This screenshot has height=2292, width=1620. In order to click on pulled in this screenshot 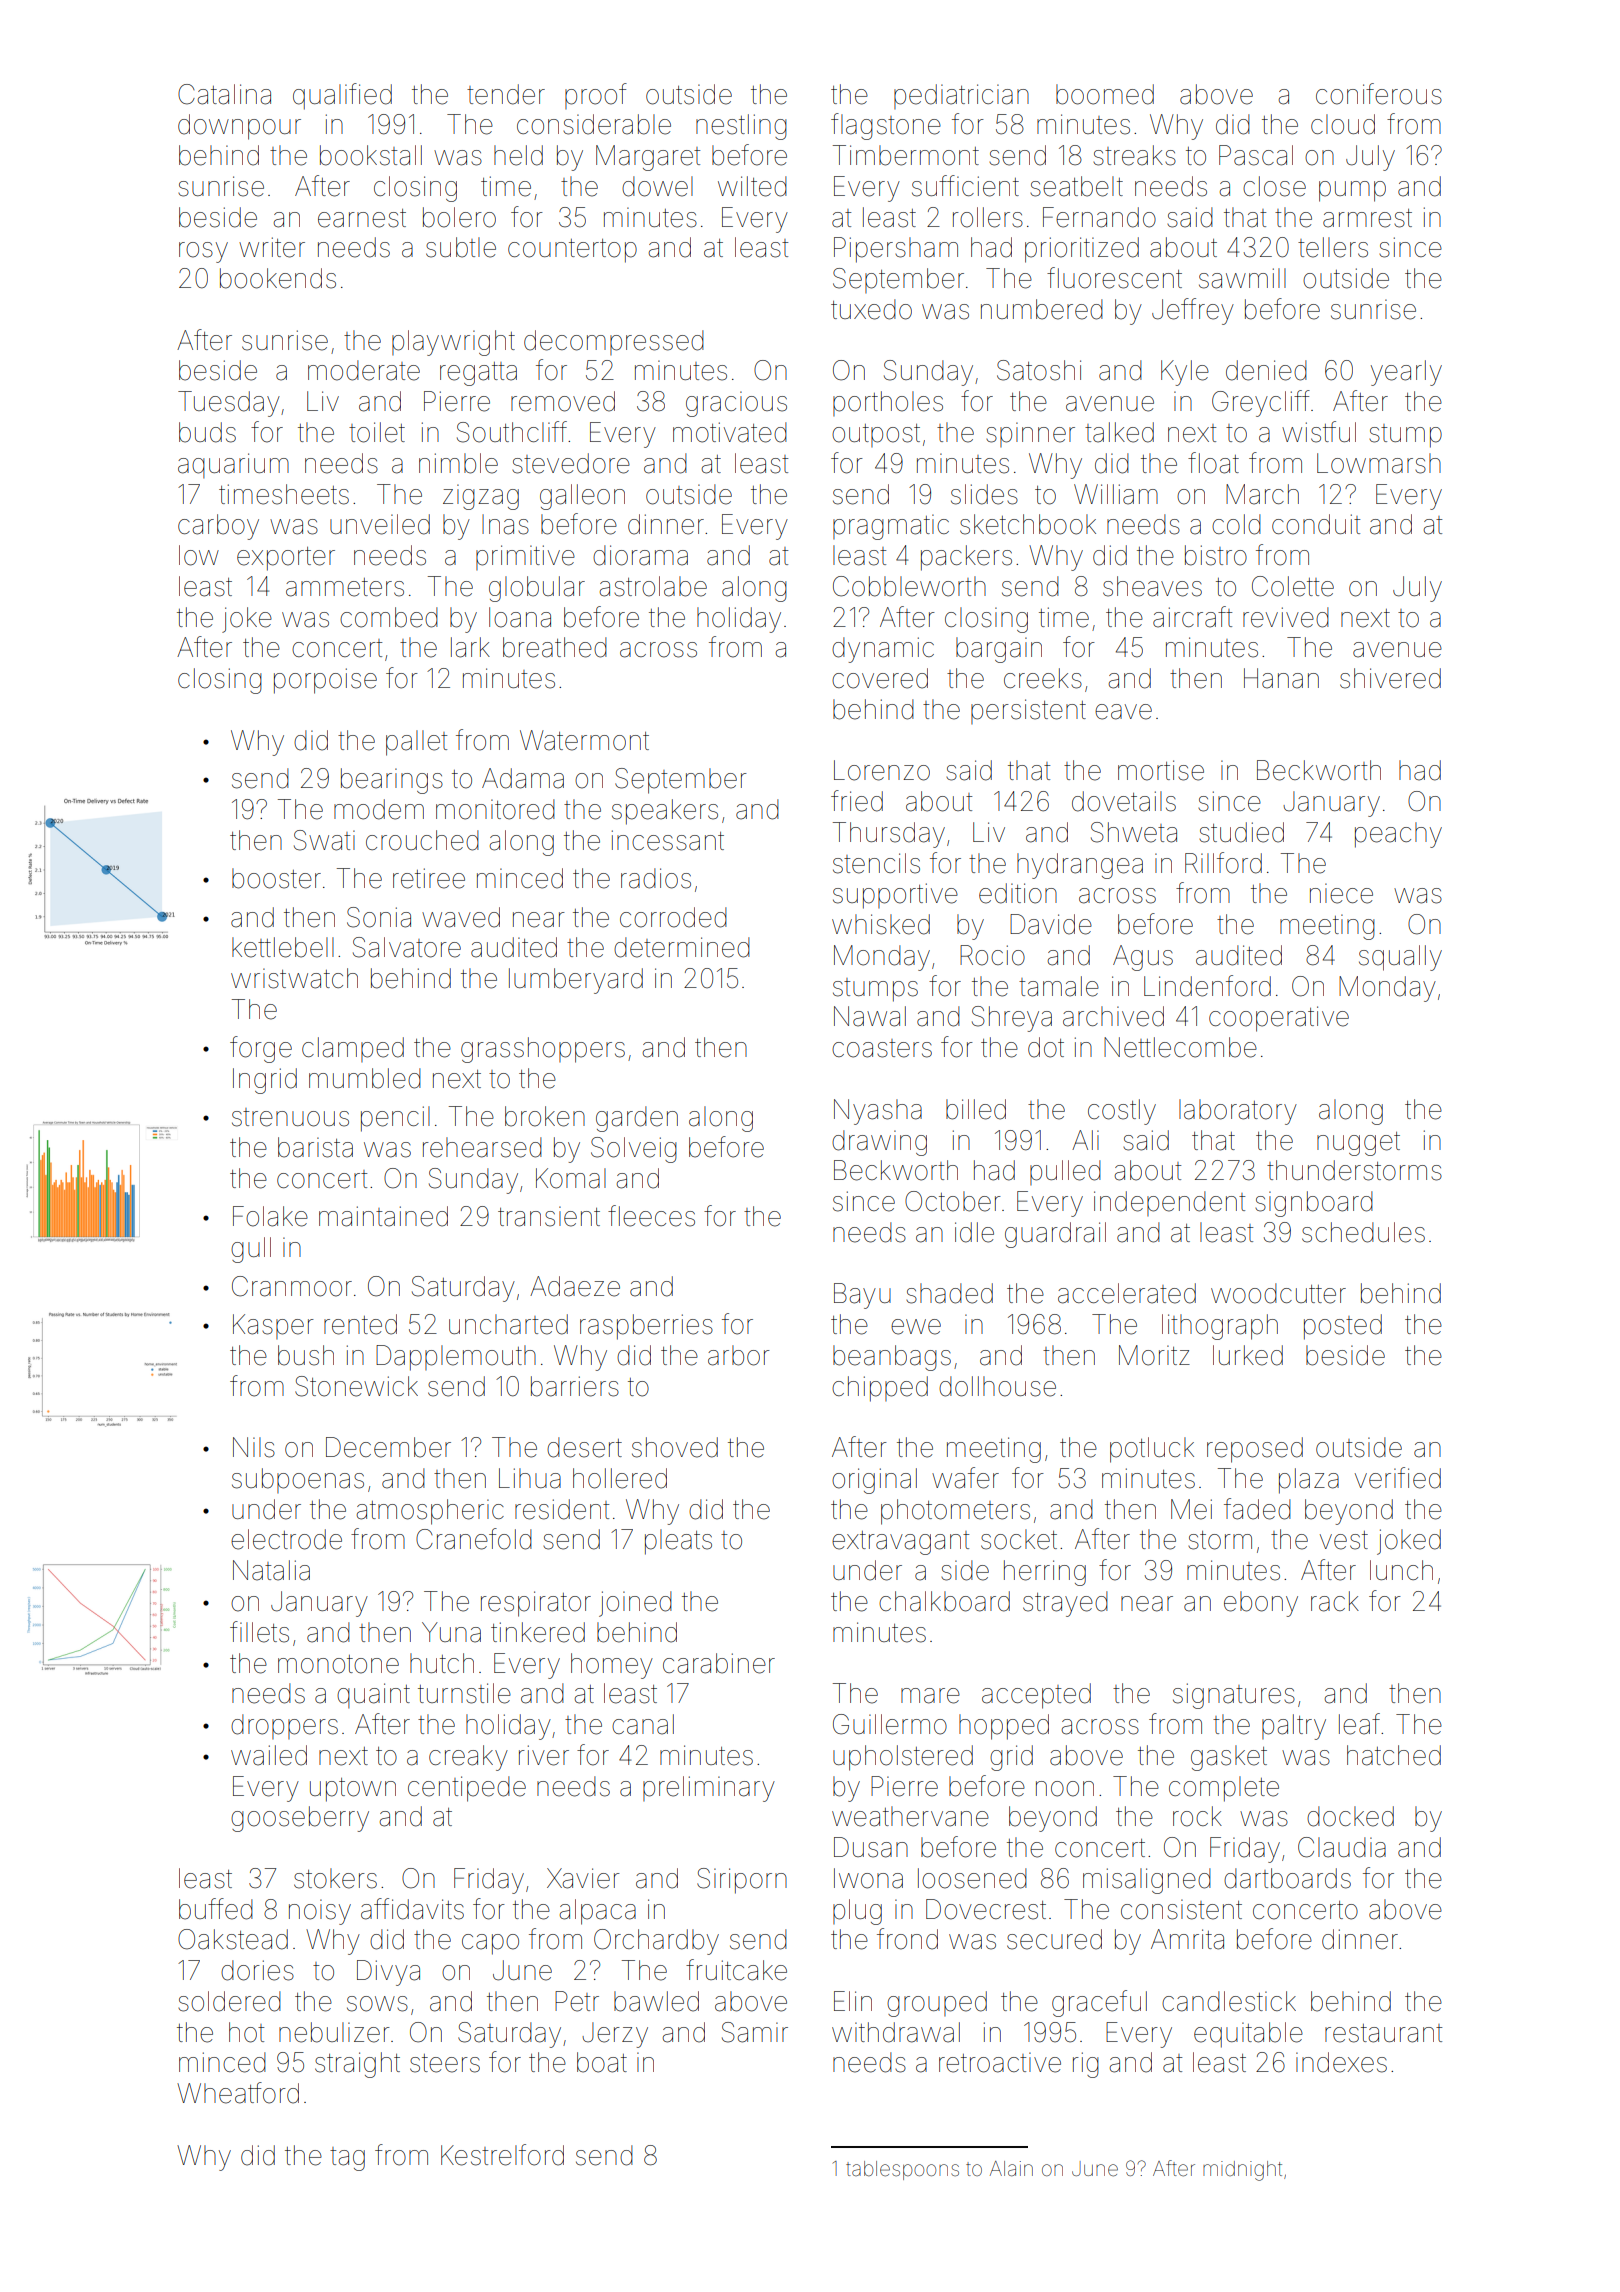, I will do `click(1065, 1172)`.
